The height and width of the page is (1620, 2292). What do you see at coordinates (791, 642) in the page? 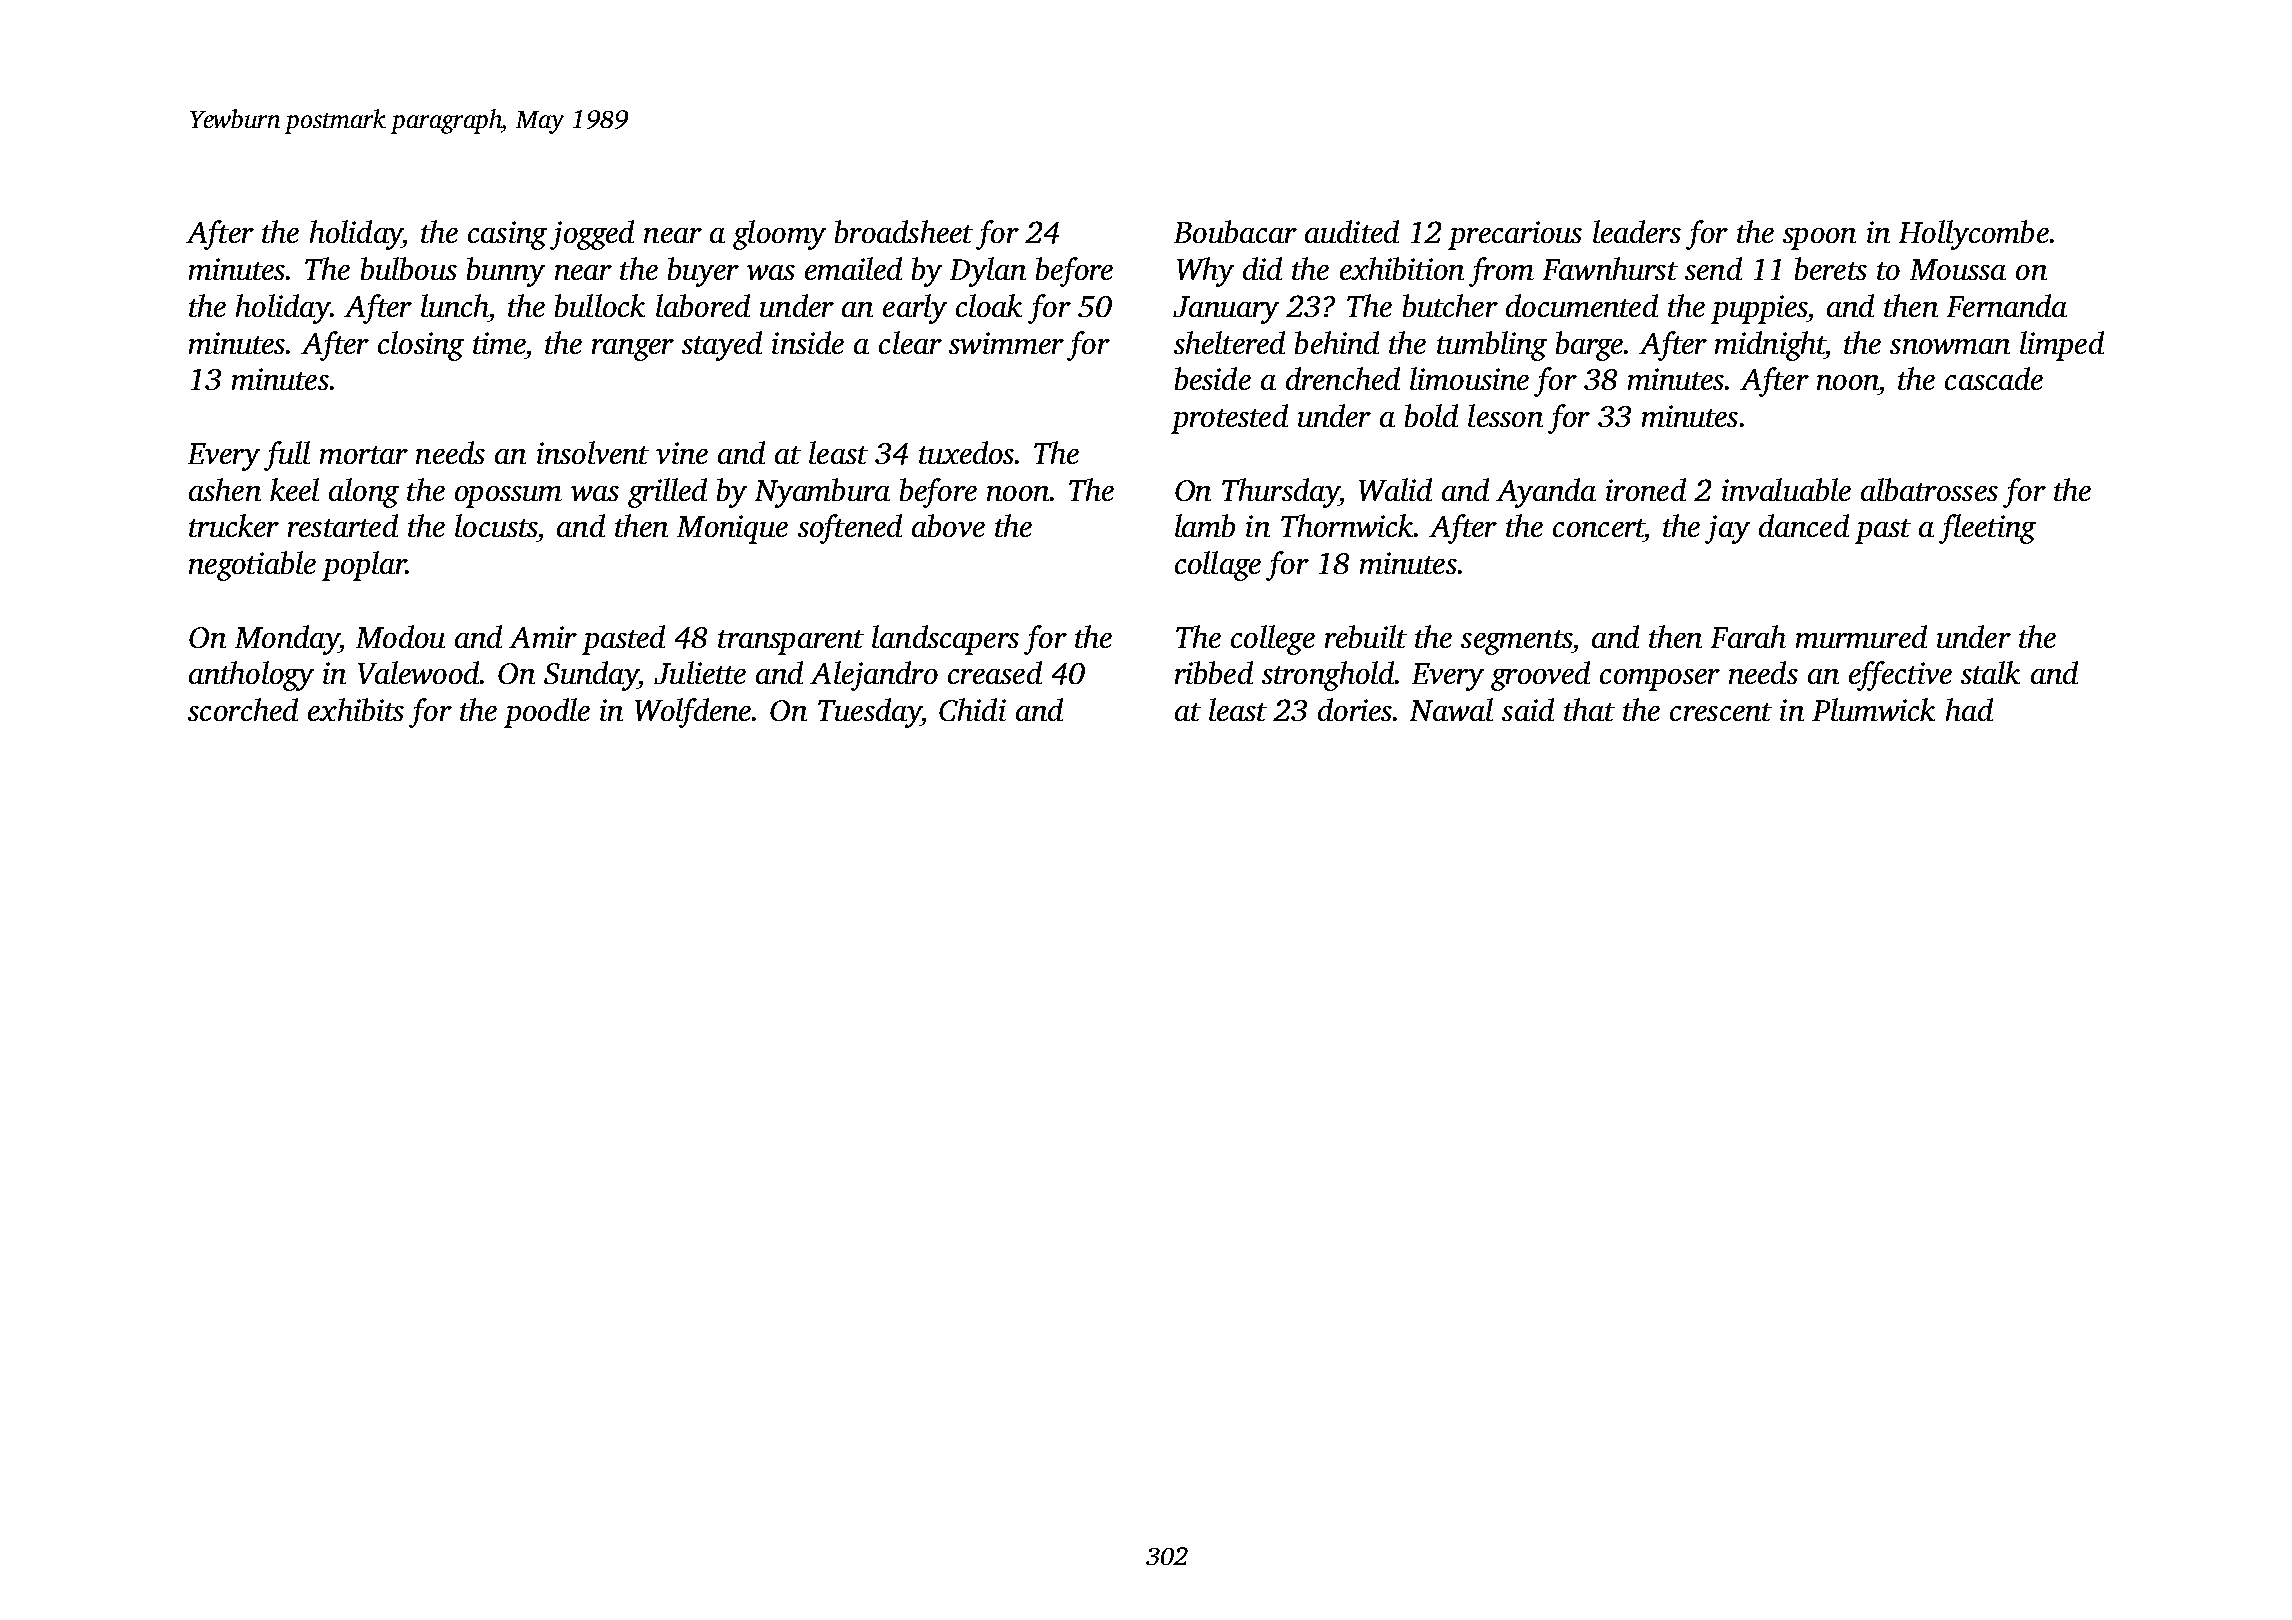
I see `transparent` at bounding box center [791, 642].
